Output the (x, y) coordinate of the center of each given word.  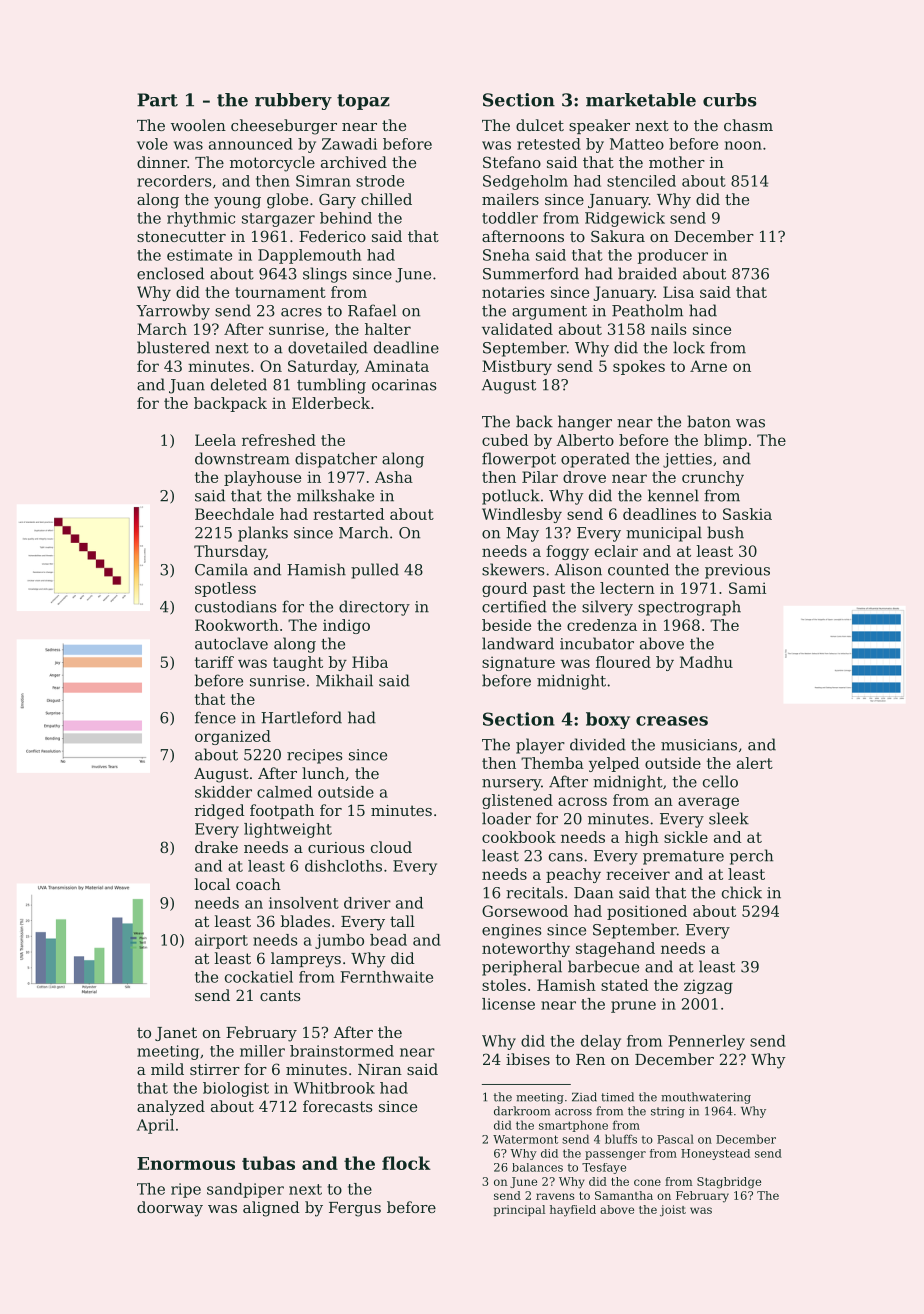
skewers (513, 569)
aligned (271, 1209)
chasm (748, 125)
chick (742, 892)
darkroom (522, 1111)
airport (221, 941)
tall (402, 921)
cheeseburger (284, 127)
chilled (386, 199)
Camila (221, 569)
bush (725, 532)
